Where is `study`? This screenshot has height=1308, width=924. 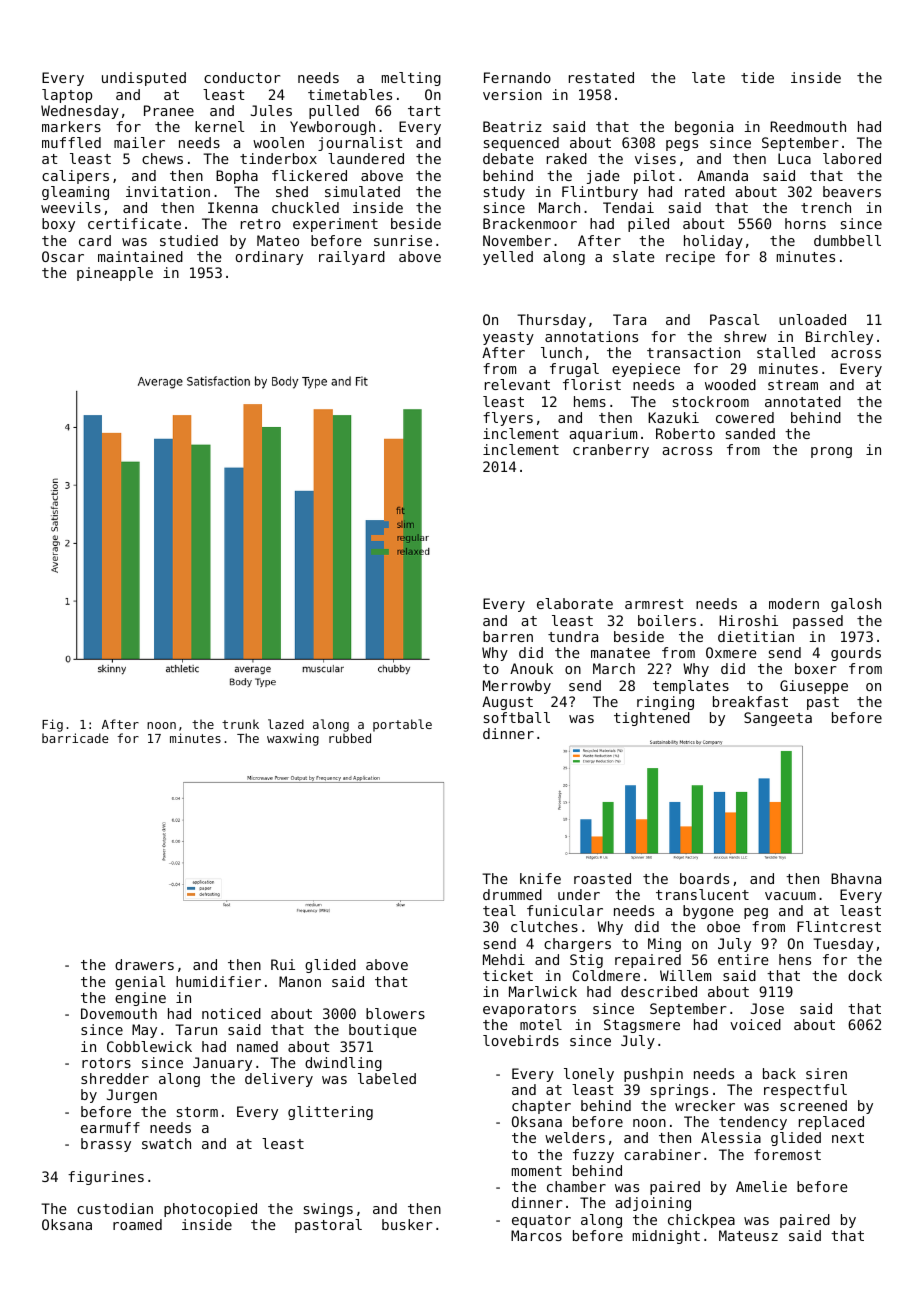 study is located at coordinates (504, 193).
